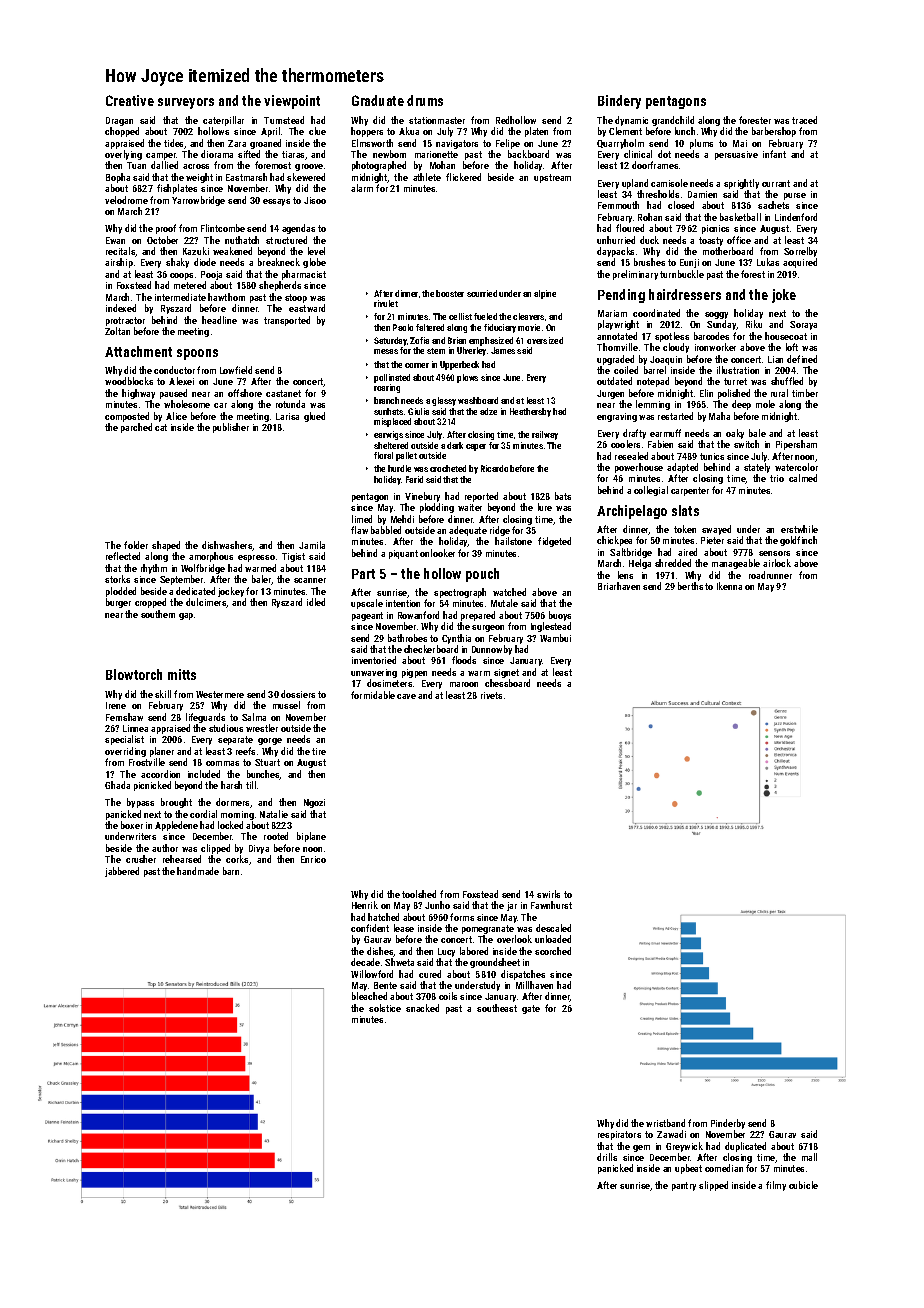  What do you see at coordinates (607, 1157) in the page?
I see `drills` at bounding box center [607, 1157].
